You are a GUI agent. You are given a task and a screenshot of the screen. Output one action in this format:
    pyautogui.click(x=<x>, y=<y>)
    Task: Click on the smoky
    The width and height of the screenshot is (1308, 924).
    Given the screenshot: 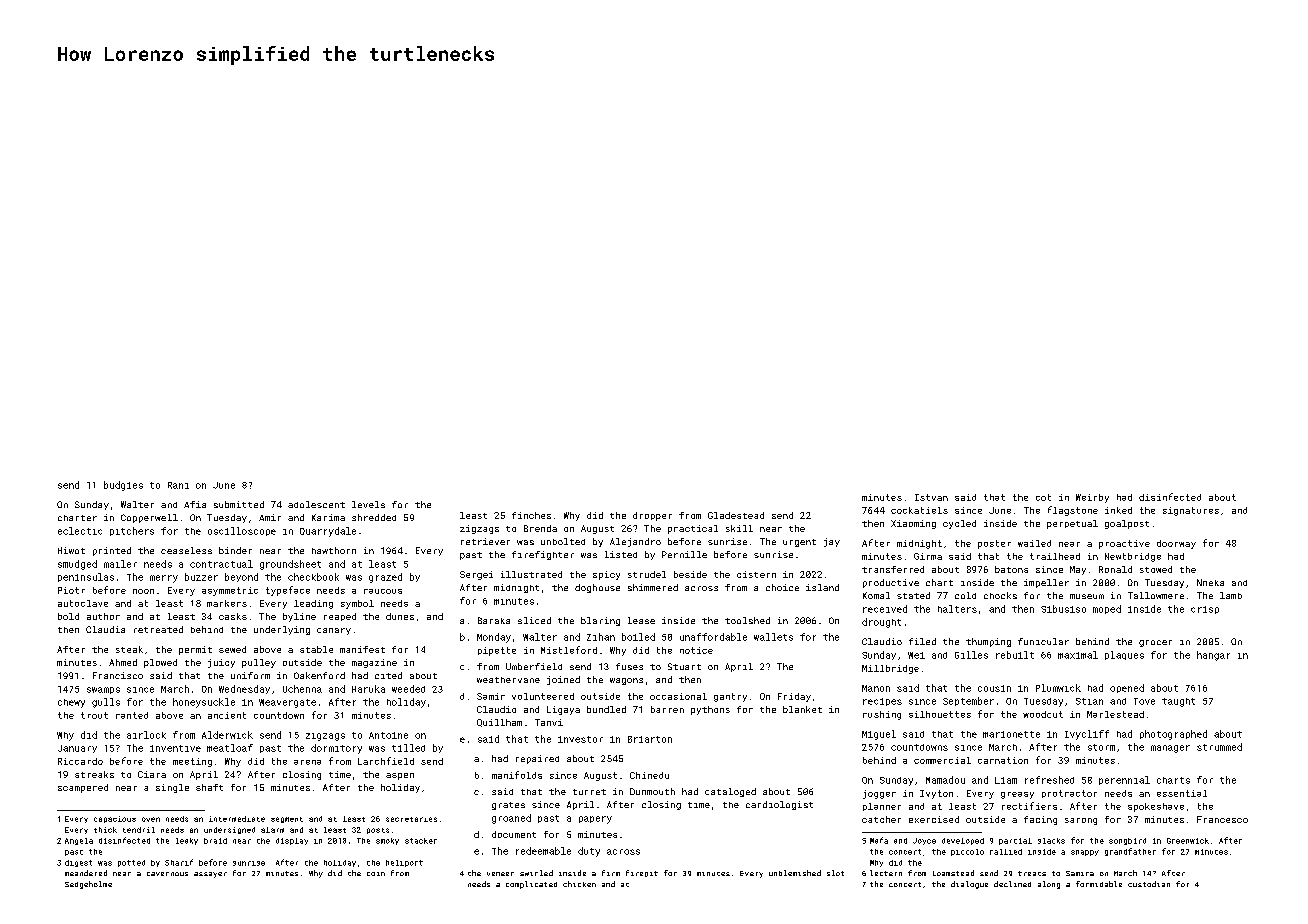 What is the action you would take?
    pyautogui.click(x=387, y=841)
